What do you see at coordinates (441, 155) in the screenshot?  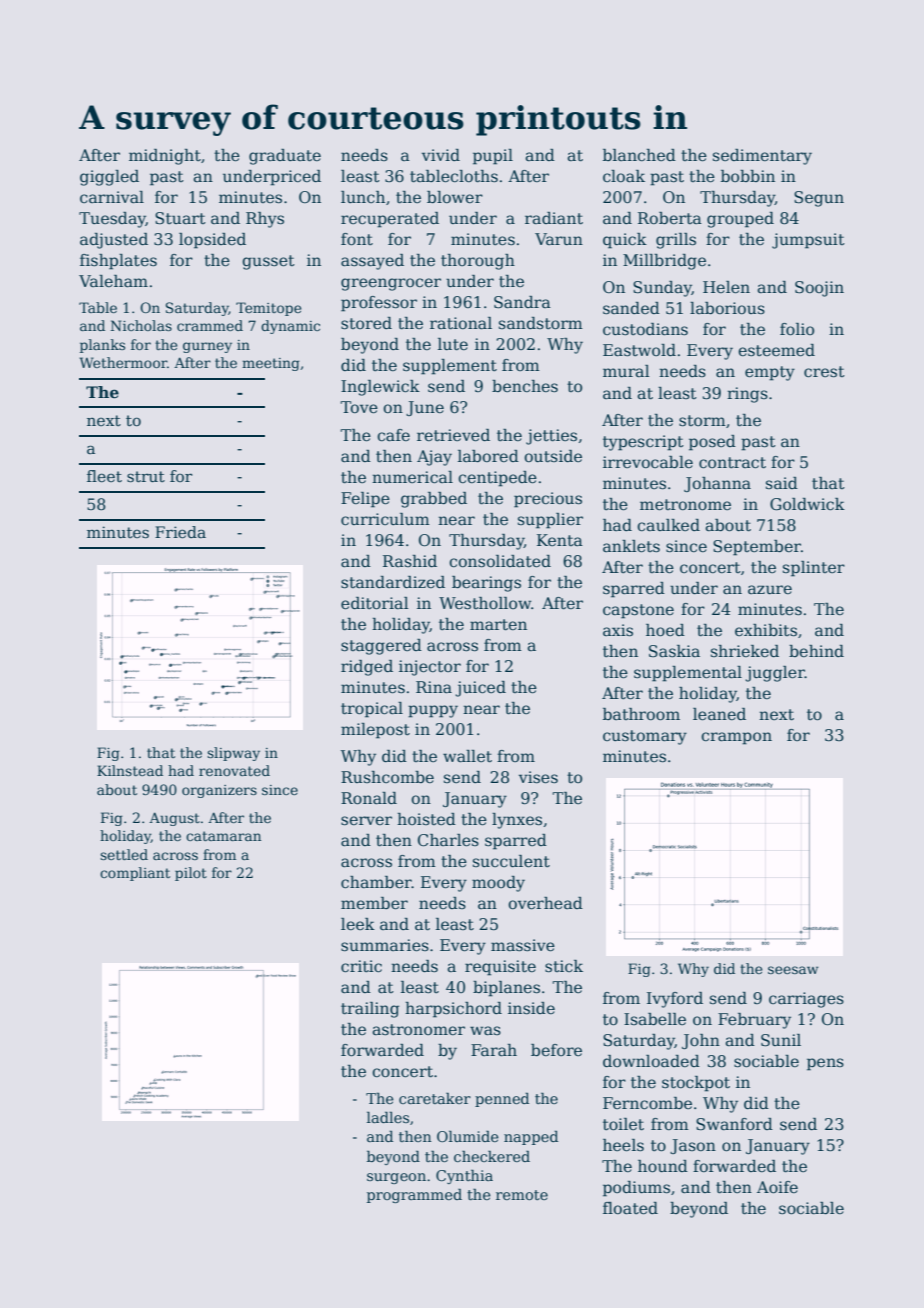 I see `vivid` at bounding box center [441, 155].
